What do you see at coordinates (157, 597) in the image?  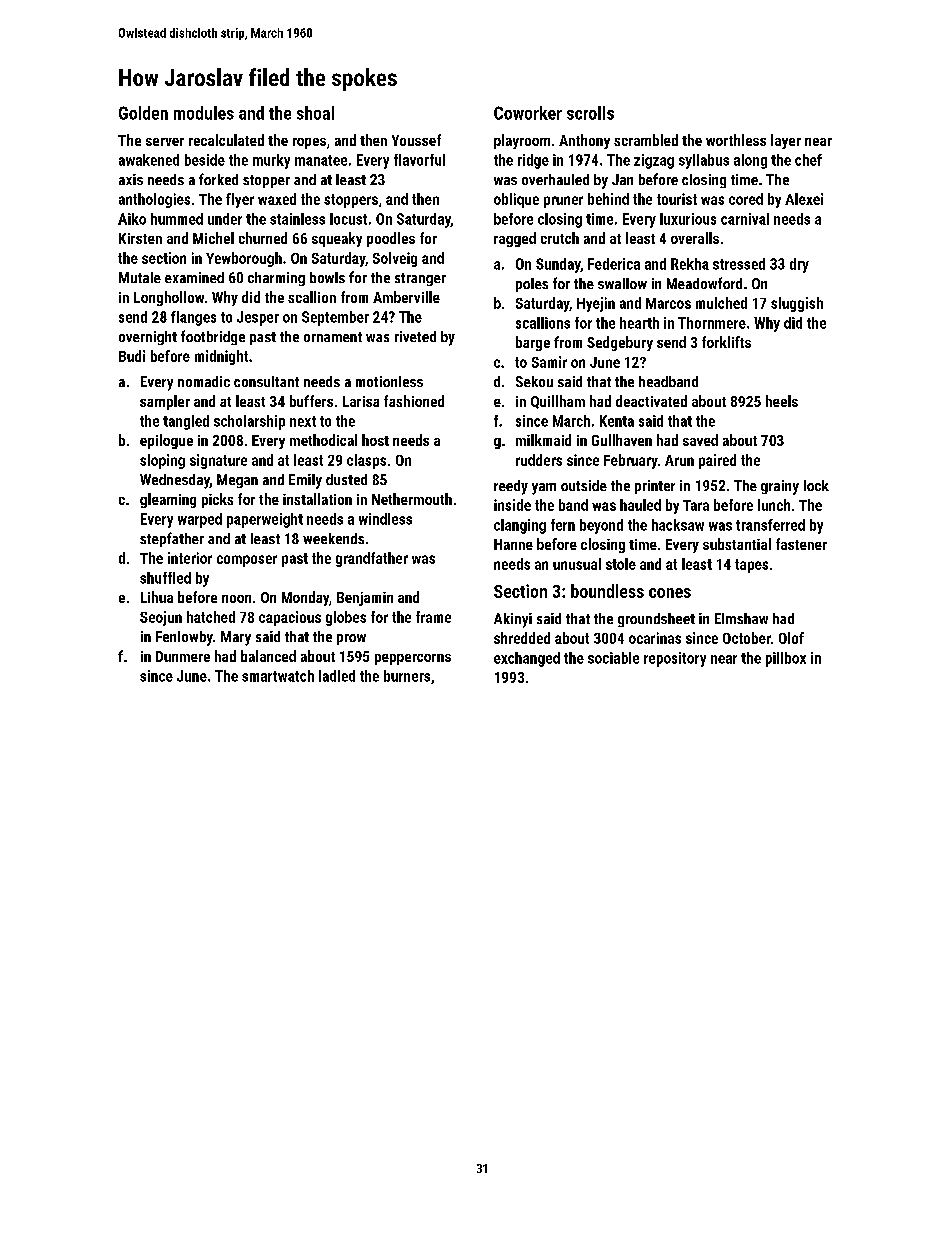 I see `Lihua` at bounding box center [157, 597].
